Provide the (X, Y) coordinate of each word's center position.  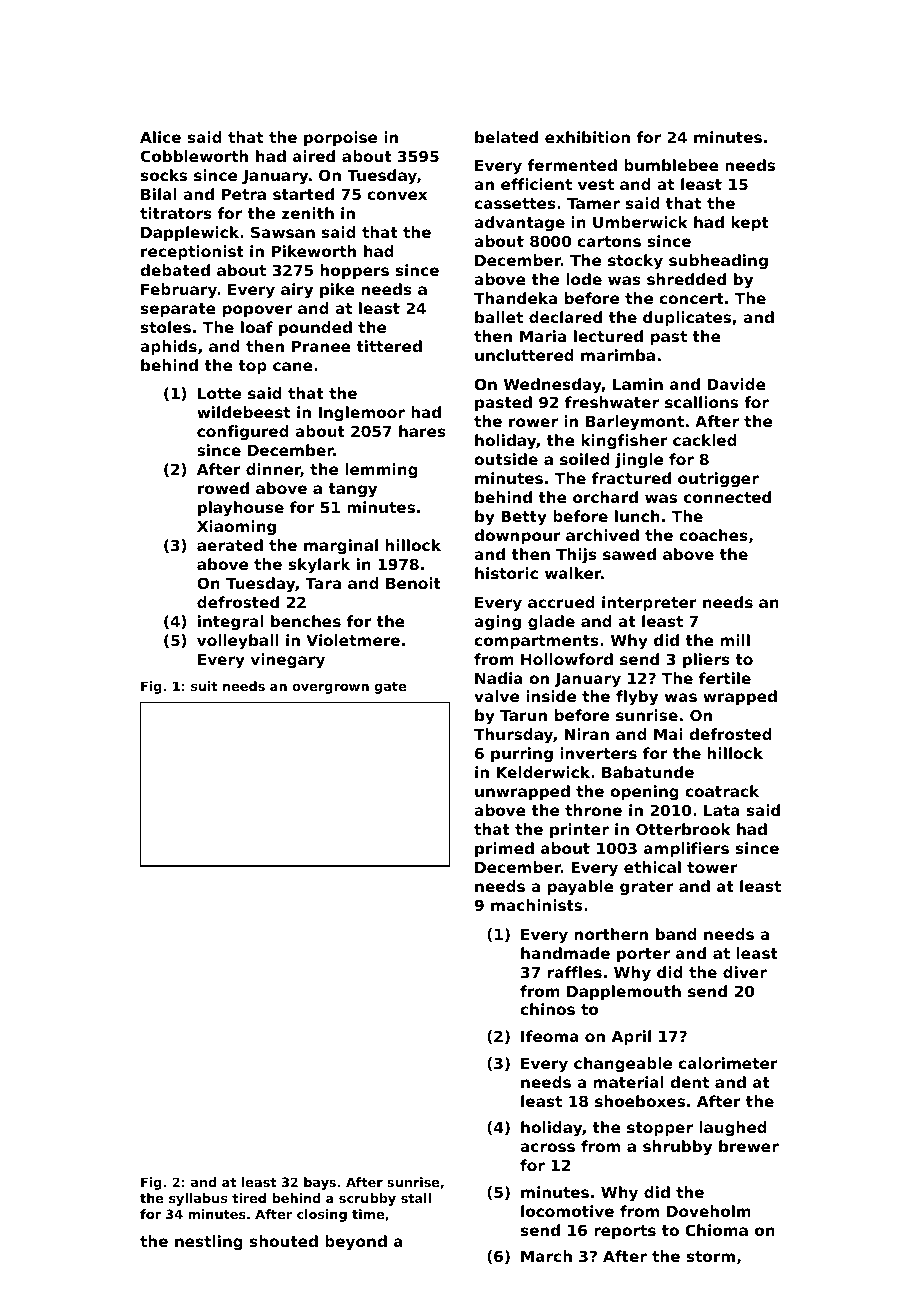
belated (506, 137)
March (546, 1256)
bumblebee (671, 165)
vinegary (288, 661)
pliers (706, 660)
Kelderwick (543, 772)
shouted (284, 1241)
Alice (160, 137)
